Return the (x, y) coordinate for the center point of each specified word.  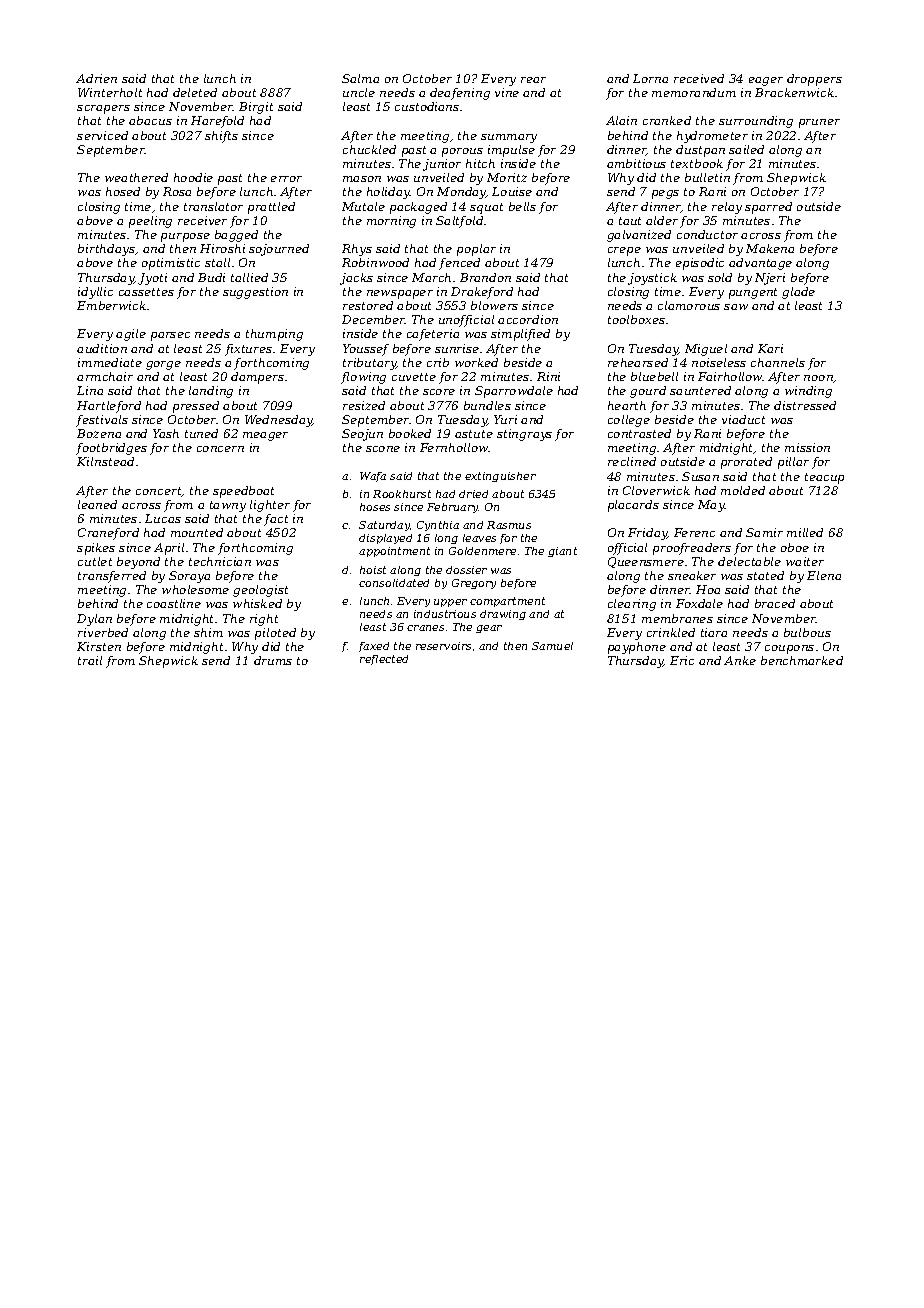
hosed (123, 191)
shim (208, 632)
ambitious (636, 163)
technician (220, 561)
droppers (814, 80)
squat (486, 208)
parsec (170, 336)
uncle (359, 92)
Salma (360, 78)
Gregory (474, 584)
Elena (824, 575)
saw (736, 307)
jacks (356, 279)
